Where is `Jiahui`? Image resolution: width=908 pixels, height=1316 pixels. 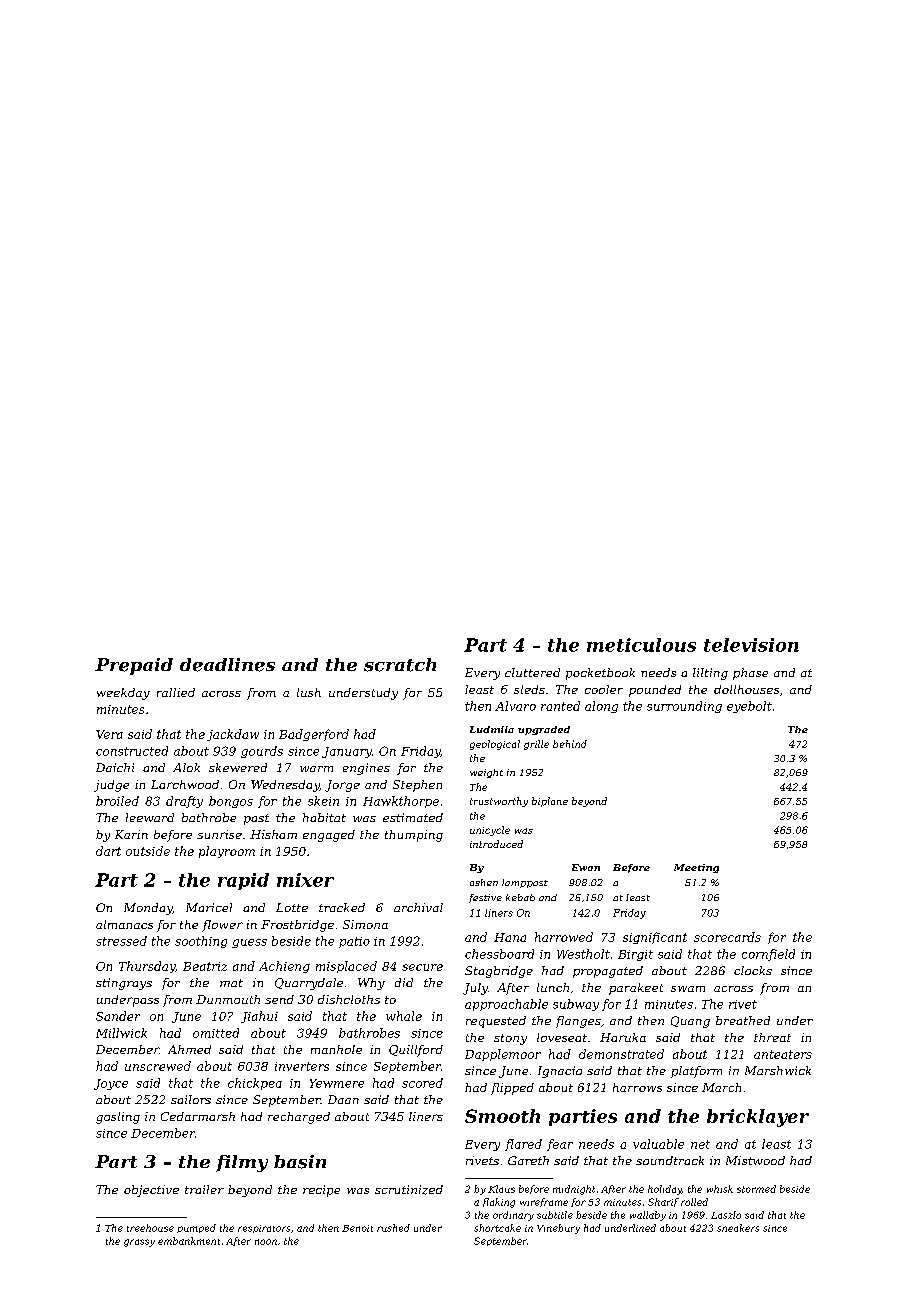
Jiahui is located at coordinates (259, 1017).
